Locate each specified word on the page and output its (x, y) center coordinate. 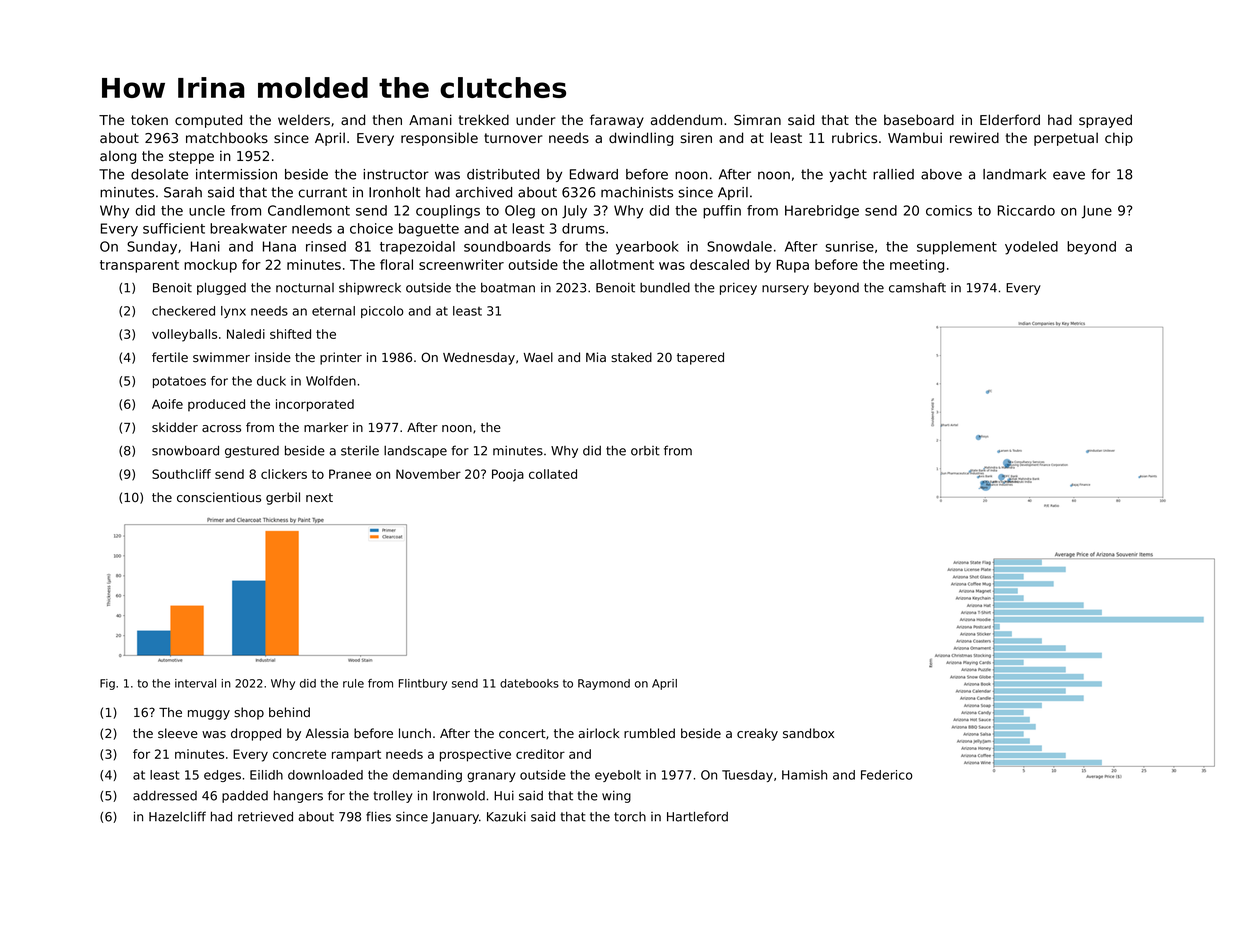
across (221, 428)
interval (195, 683)
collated (553, 474)
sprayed (1105, 121)
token (149, 120)
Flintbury (423, 684)
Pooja (508, 475)
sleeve (178, 733)
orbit (645, 451)
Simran (757, 119)
